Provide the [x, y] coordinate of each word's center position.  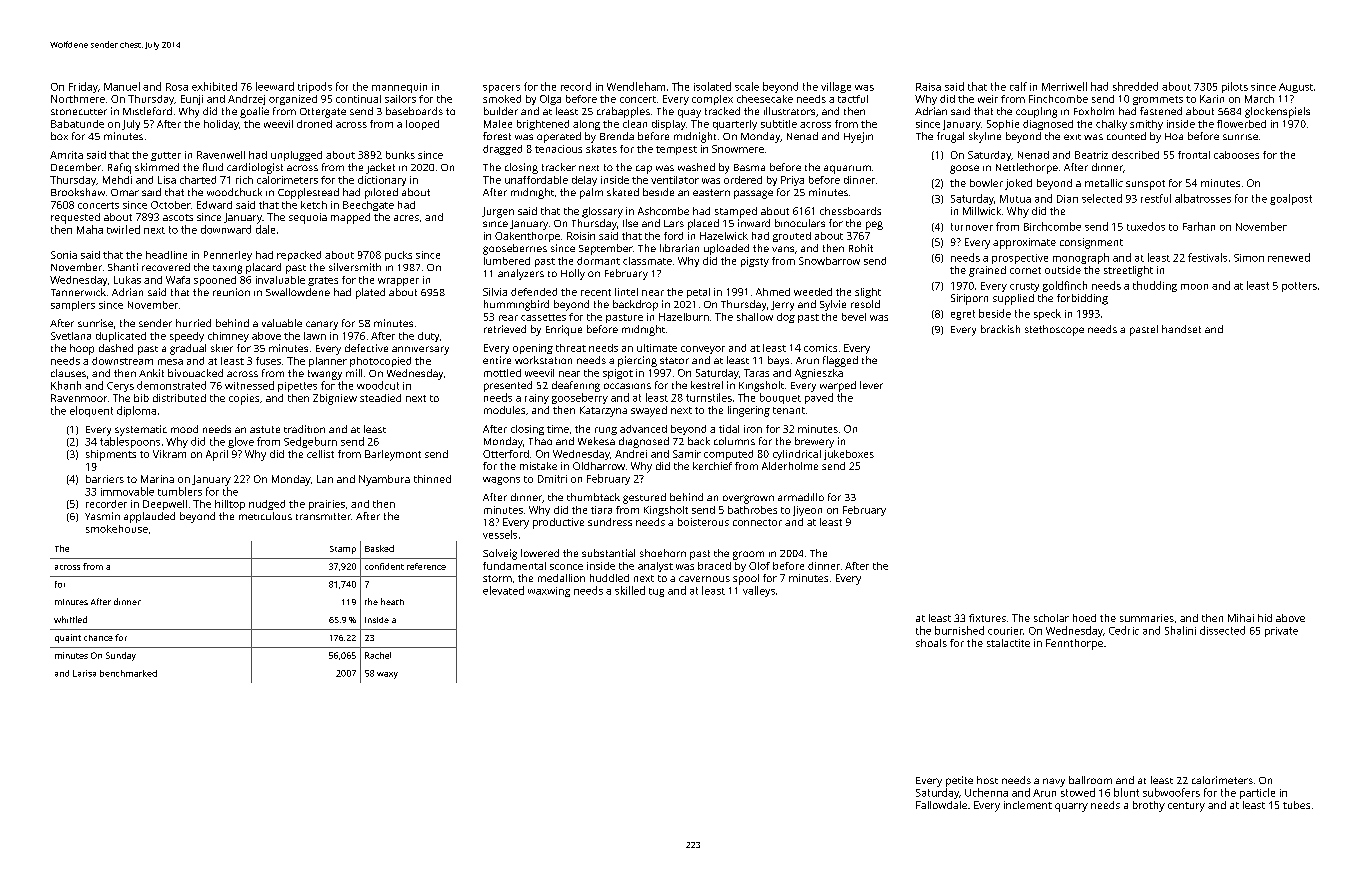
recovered [166, 267]
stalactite [1008, 643]
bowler [986, 183]
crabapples [623, 112]
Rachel [378, 655]
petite [959, 781]
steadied [380, 398]
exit [1072, 137]
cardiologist [255, 168]
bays [778, 361]
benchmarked [128, 673]
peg [874, 225]
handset [1181, 329]
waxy [387, 675]
